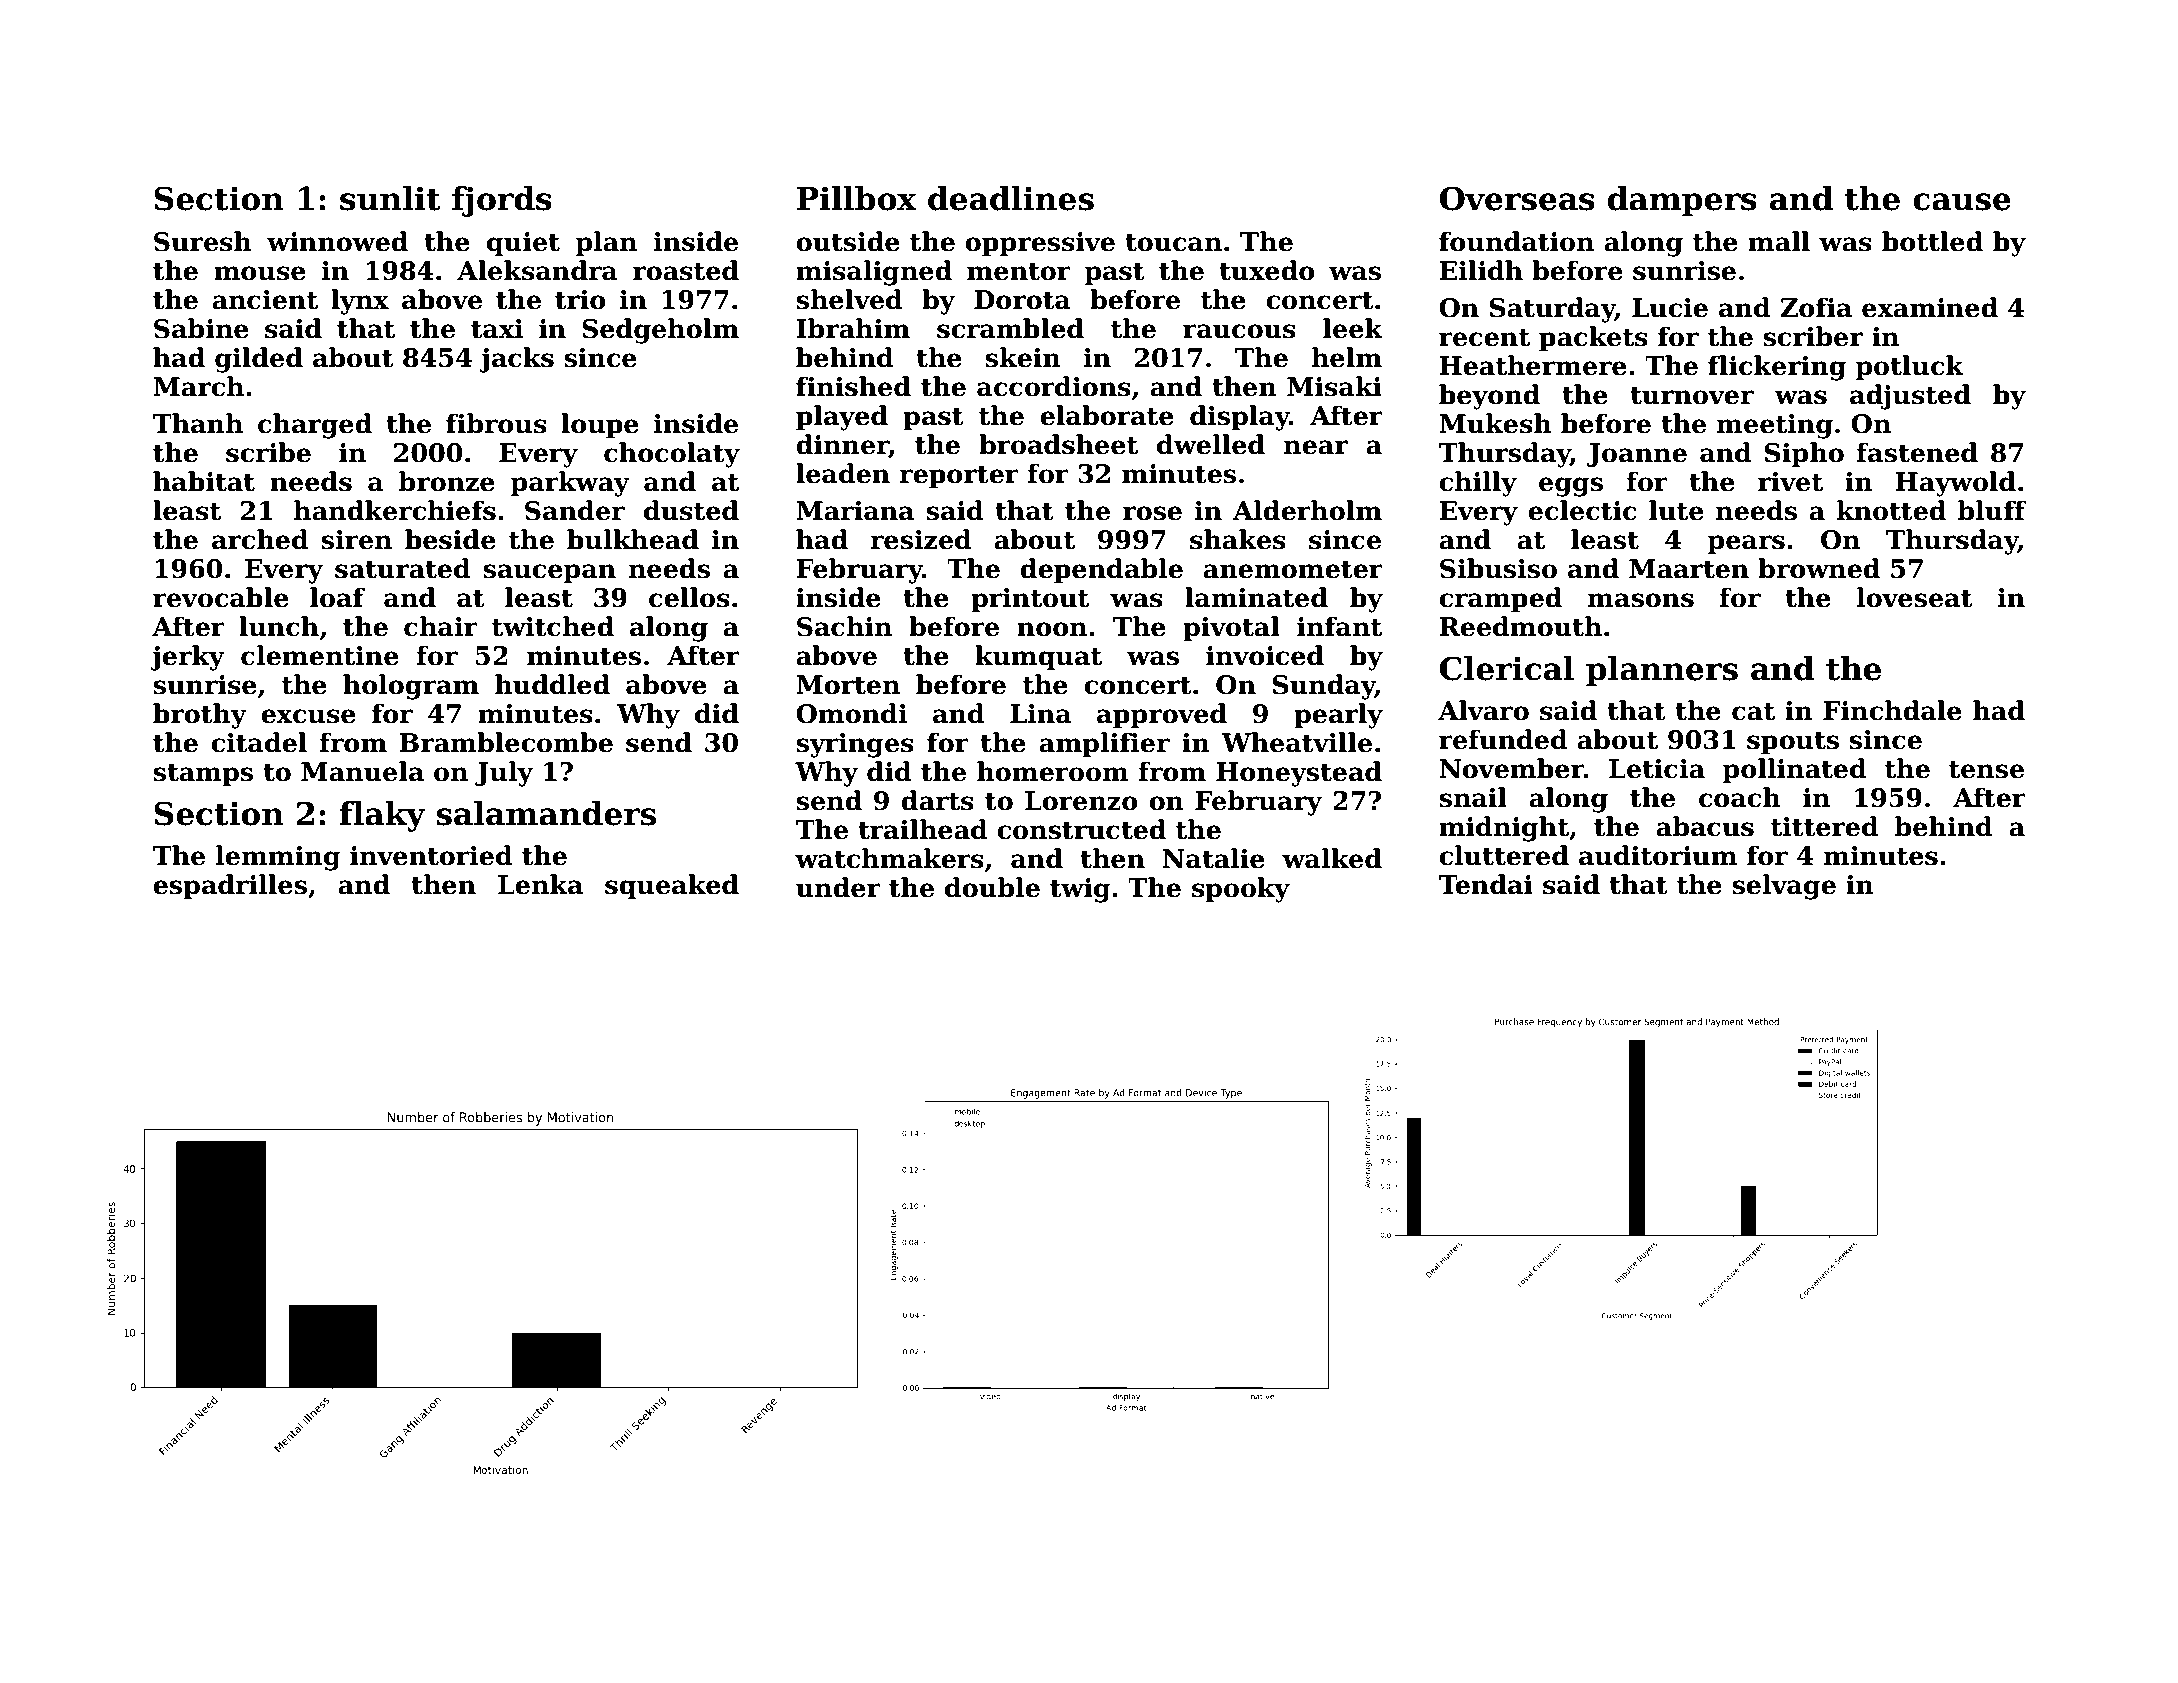  What do you see at coordinates (230, 886) in the document?
I see `espadrilles` at bounding box center [230, 886].
